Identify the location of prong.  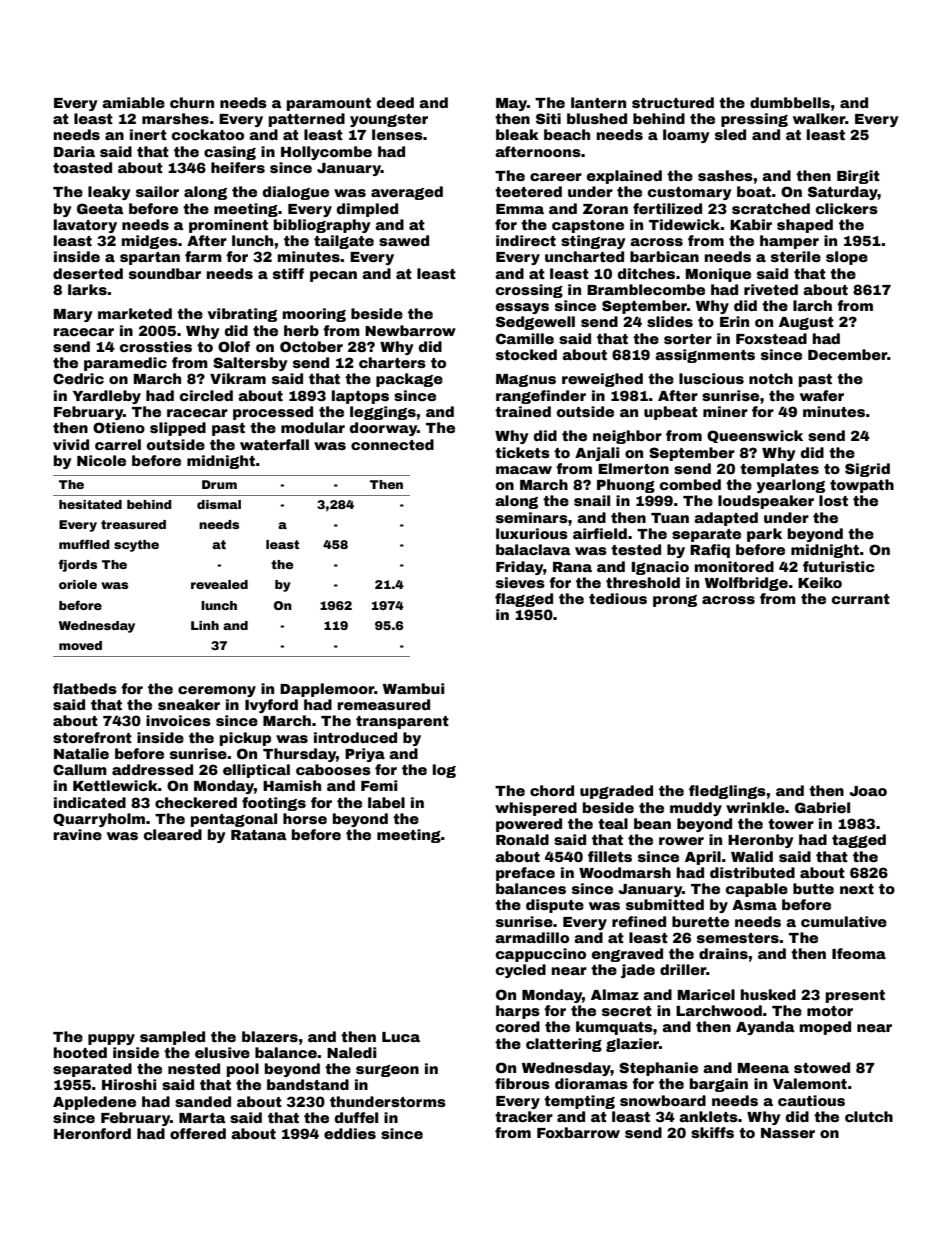
(675, 601).
